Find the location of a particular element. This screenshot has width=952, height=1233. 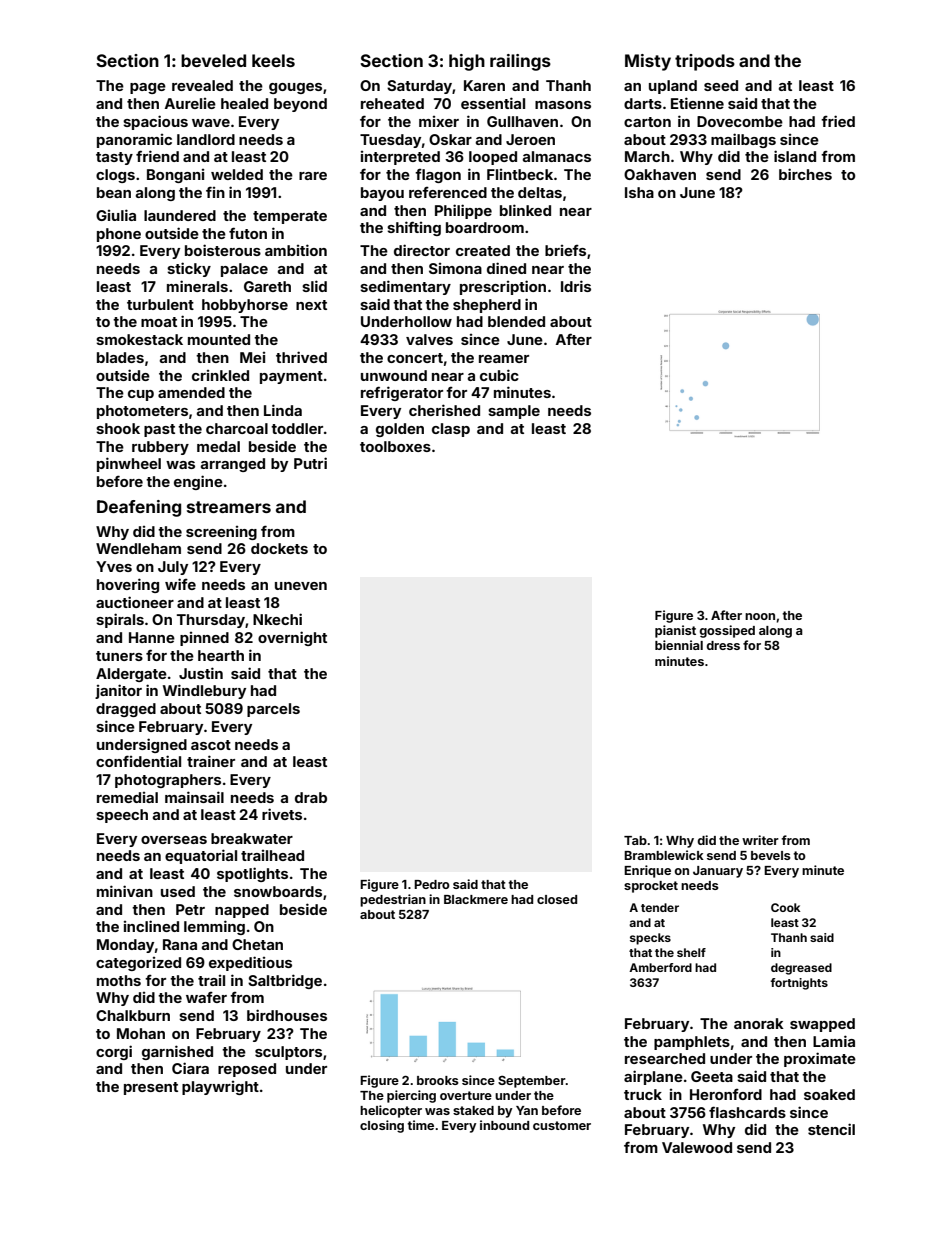

Ciara is located at coordinates (190, 1068).
